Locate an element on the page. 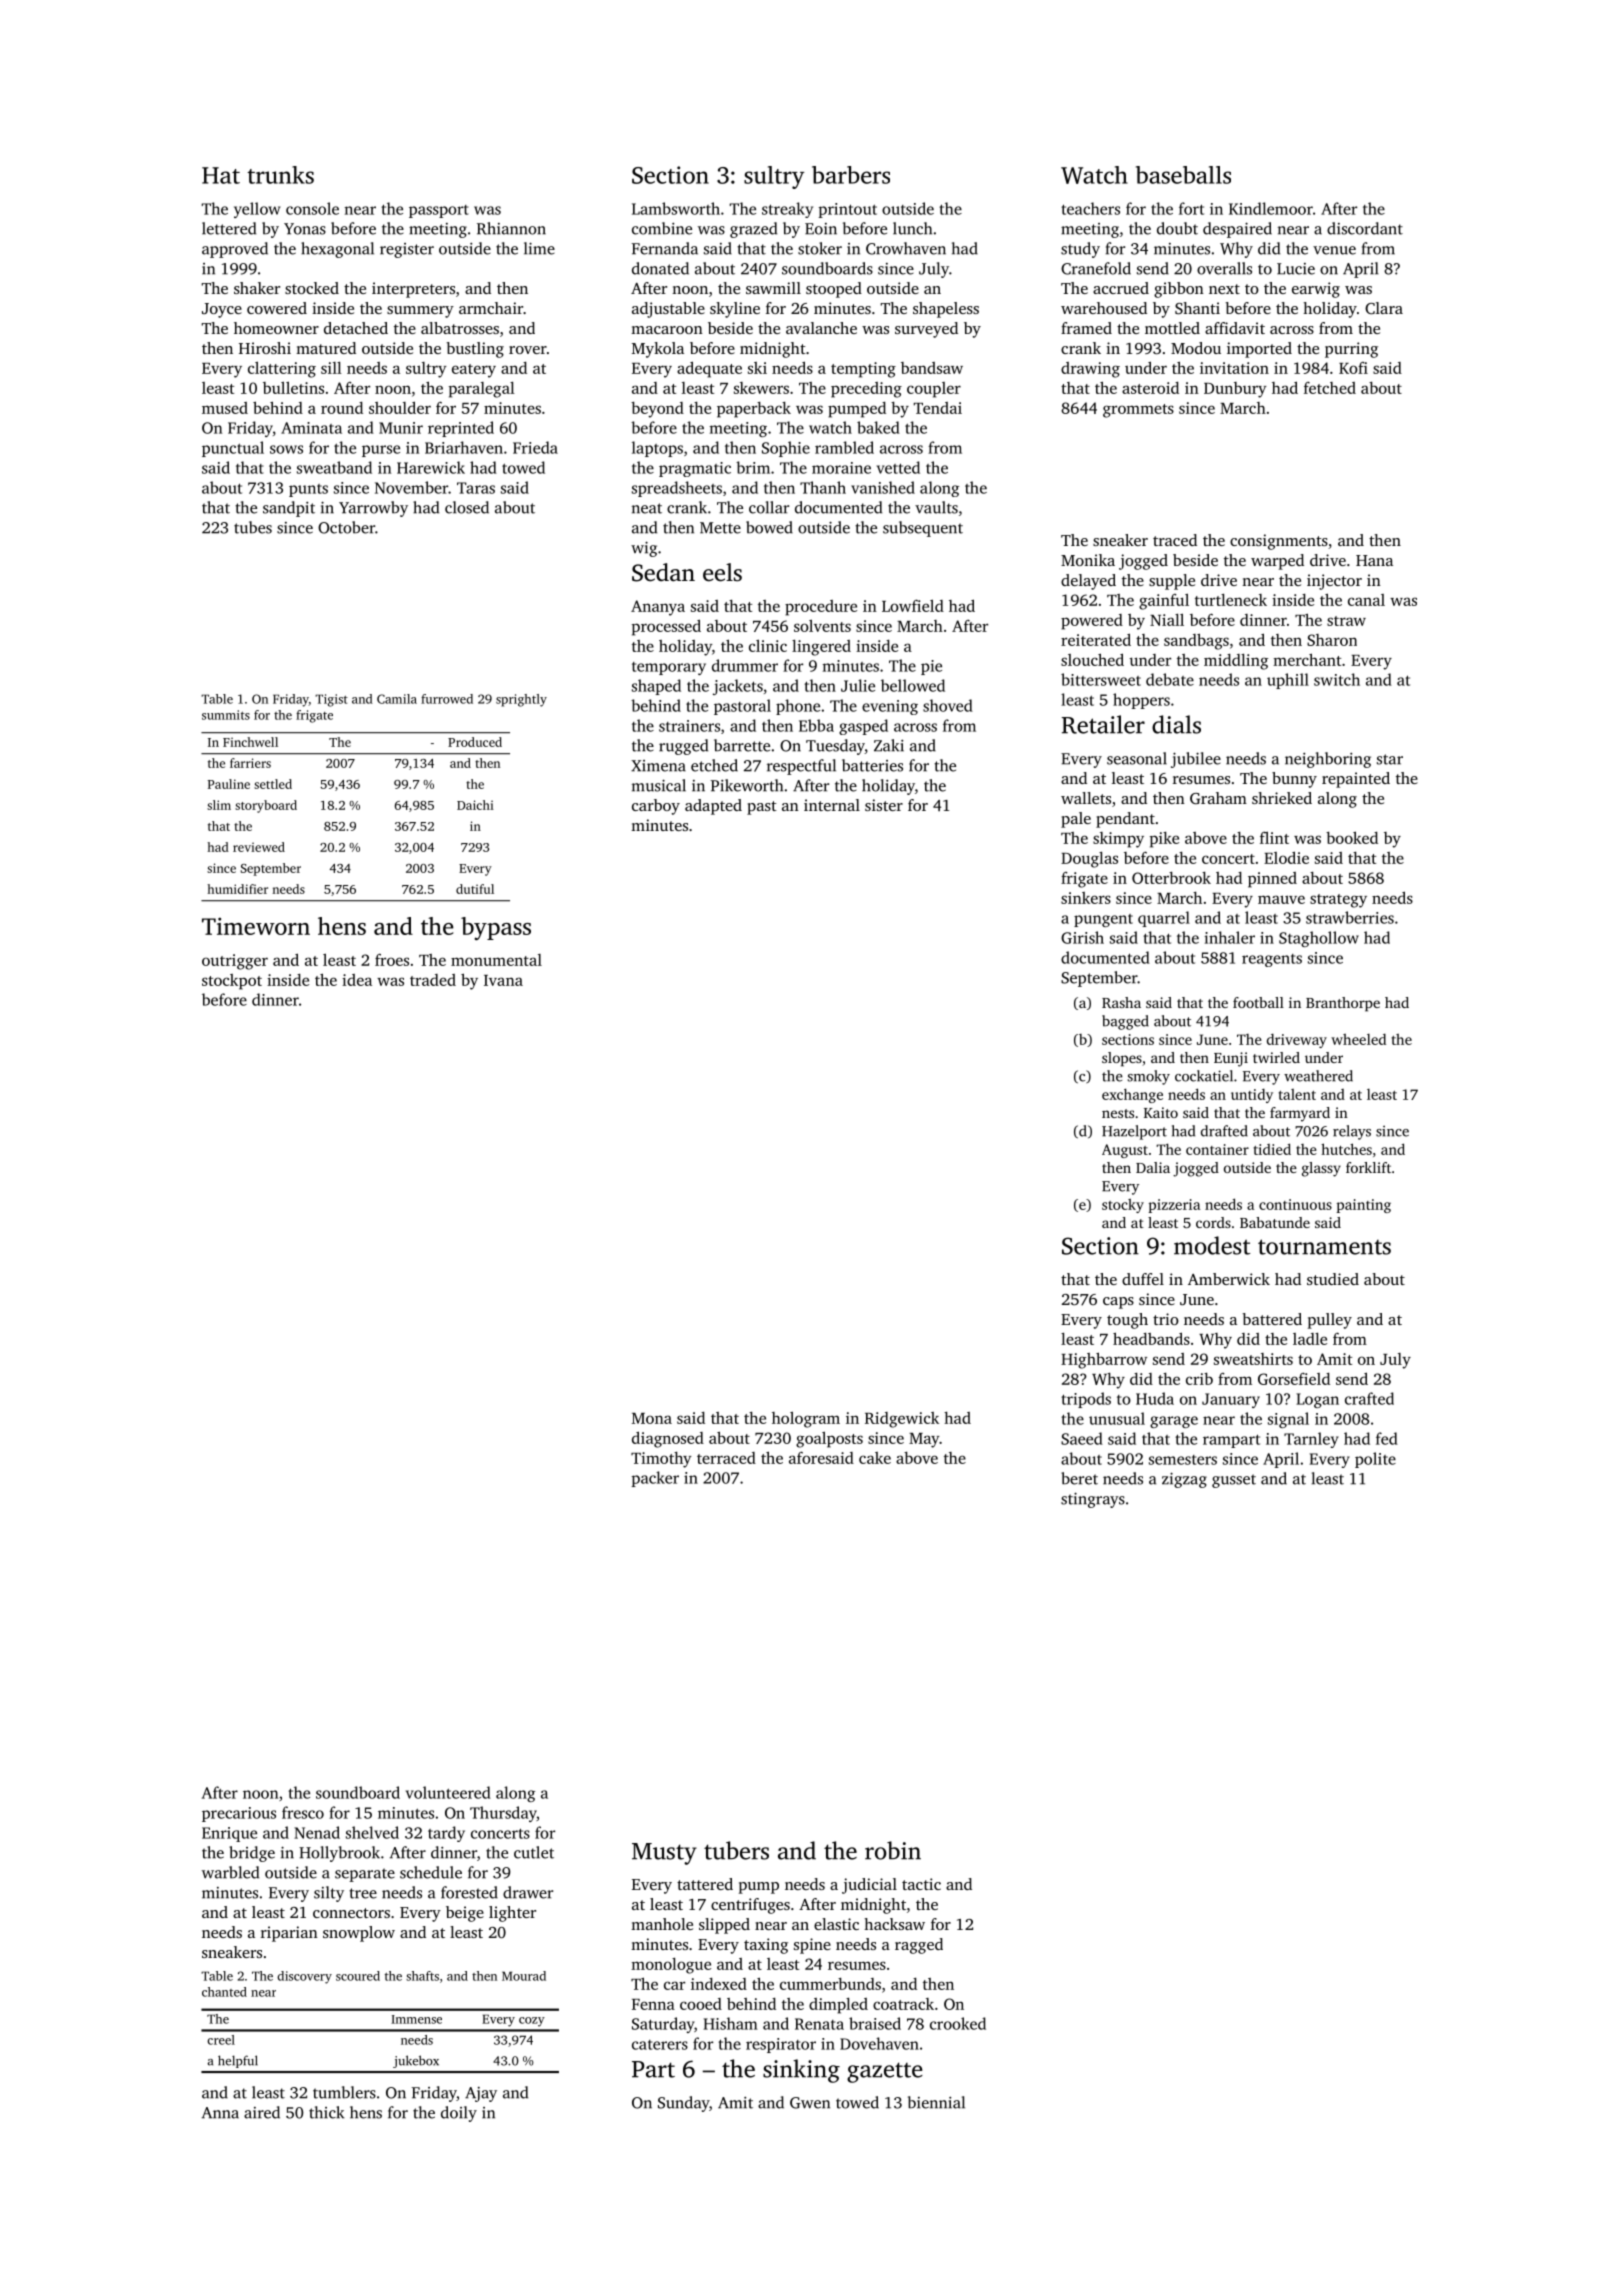 This page has width=1620, height=2292. chanted is located at coordinates (224, 1992).
